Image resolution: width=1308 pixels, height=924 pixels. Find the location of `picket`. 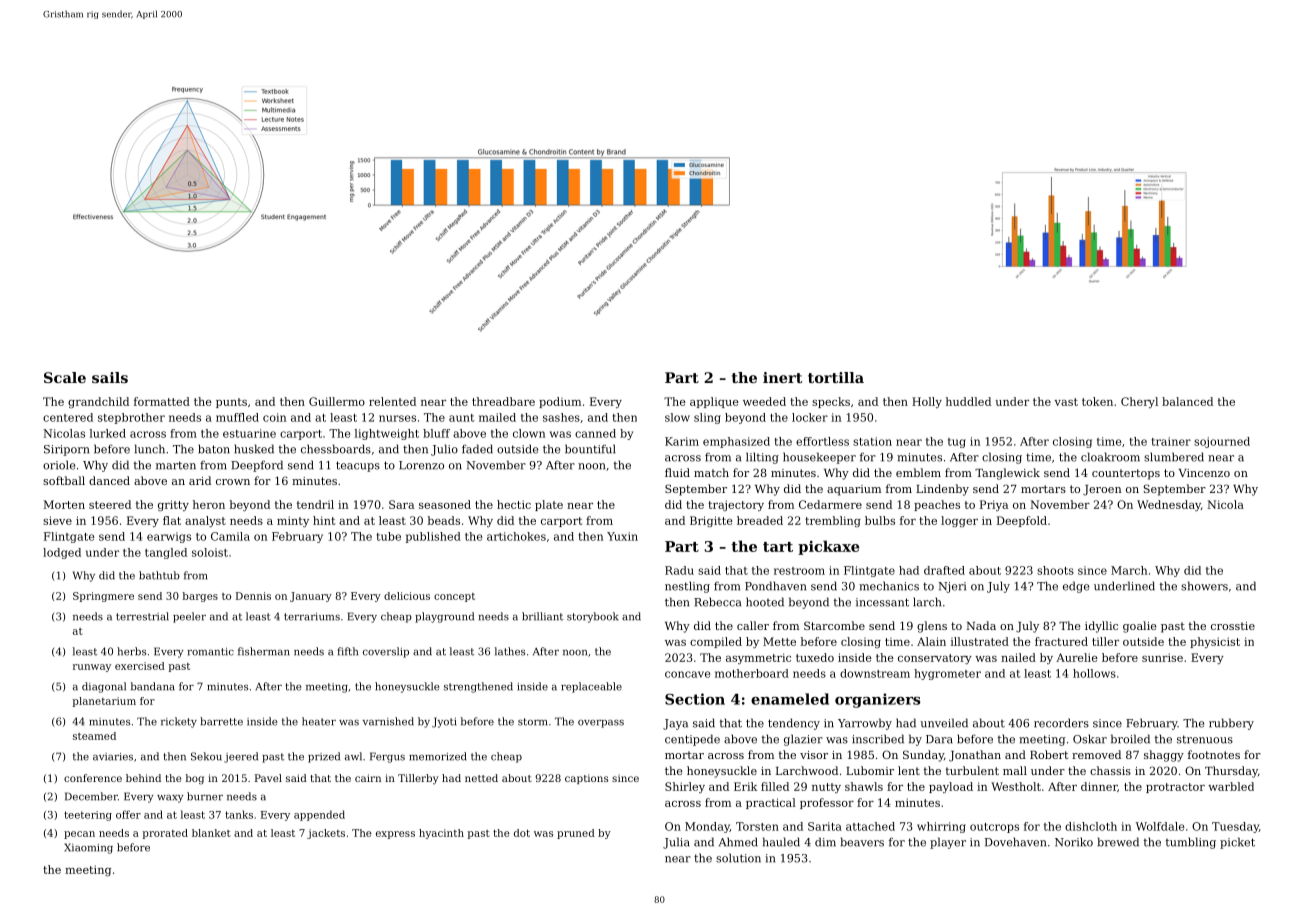

picket is located at coordinates (1237, 843).
